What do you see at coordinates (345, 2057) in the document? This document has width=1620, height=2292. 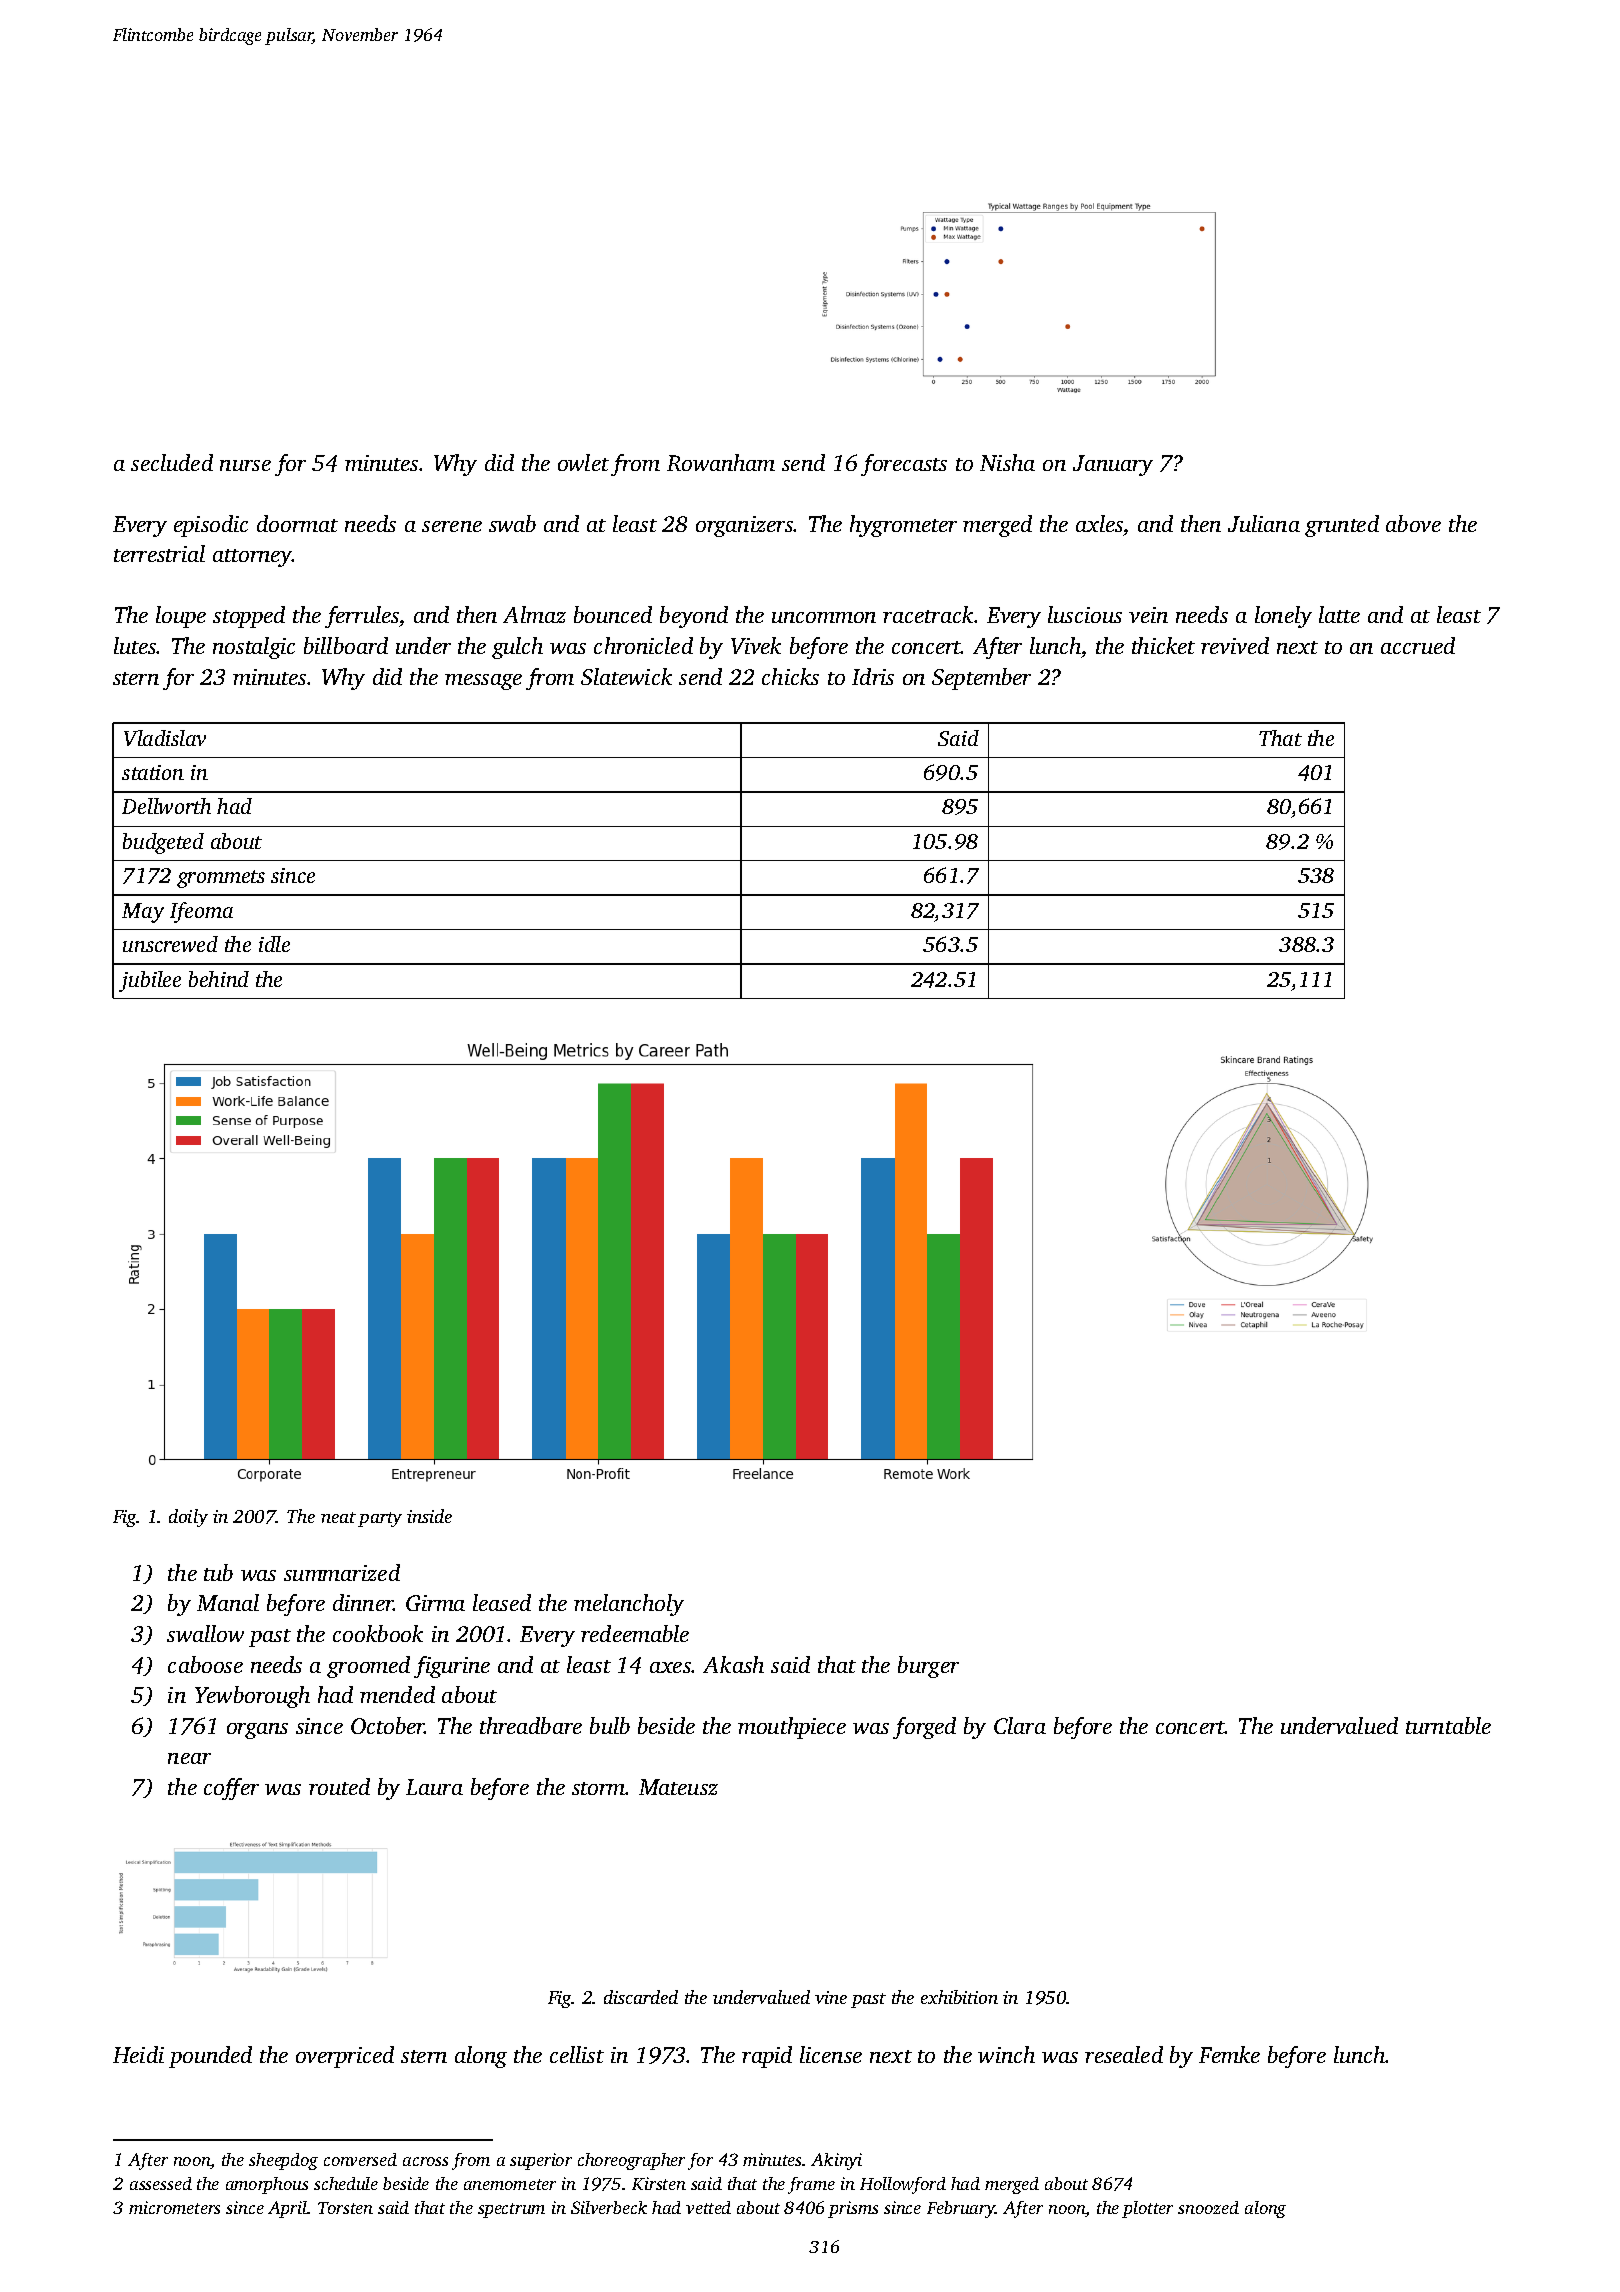 I see `overpriced` at bounding box center [345, 2057].
